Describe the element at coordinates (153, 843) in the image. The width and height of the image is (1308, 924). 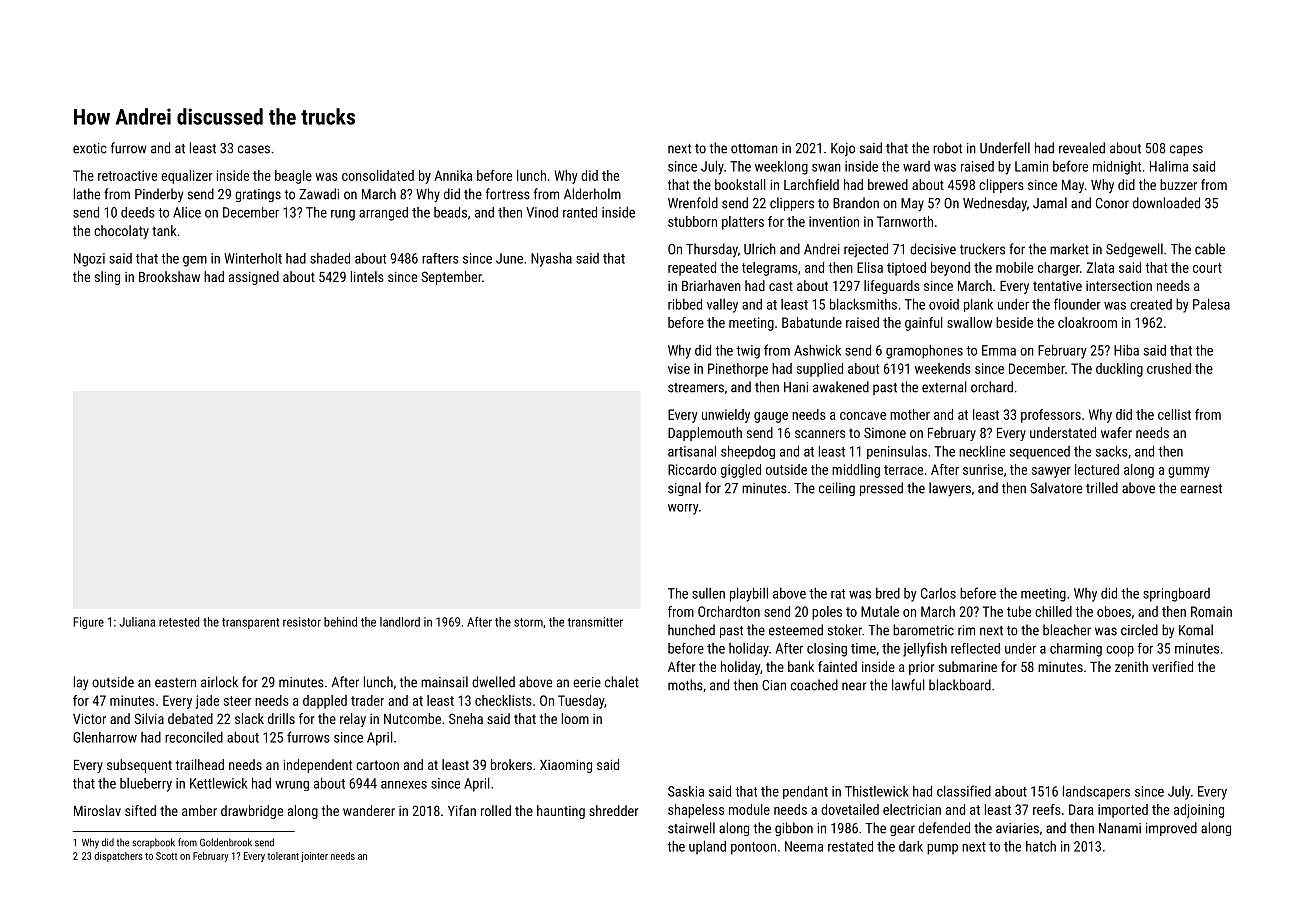
I see `scrapbook` at that location.
